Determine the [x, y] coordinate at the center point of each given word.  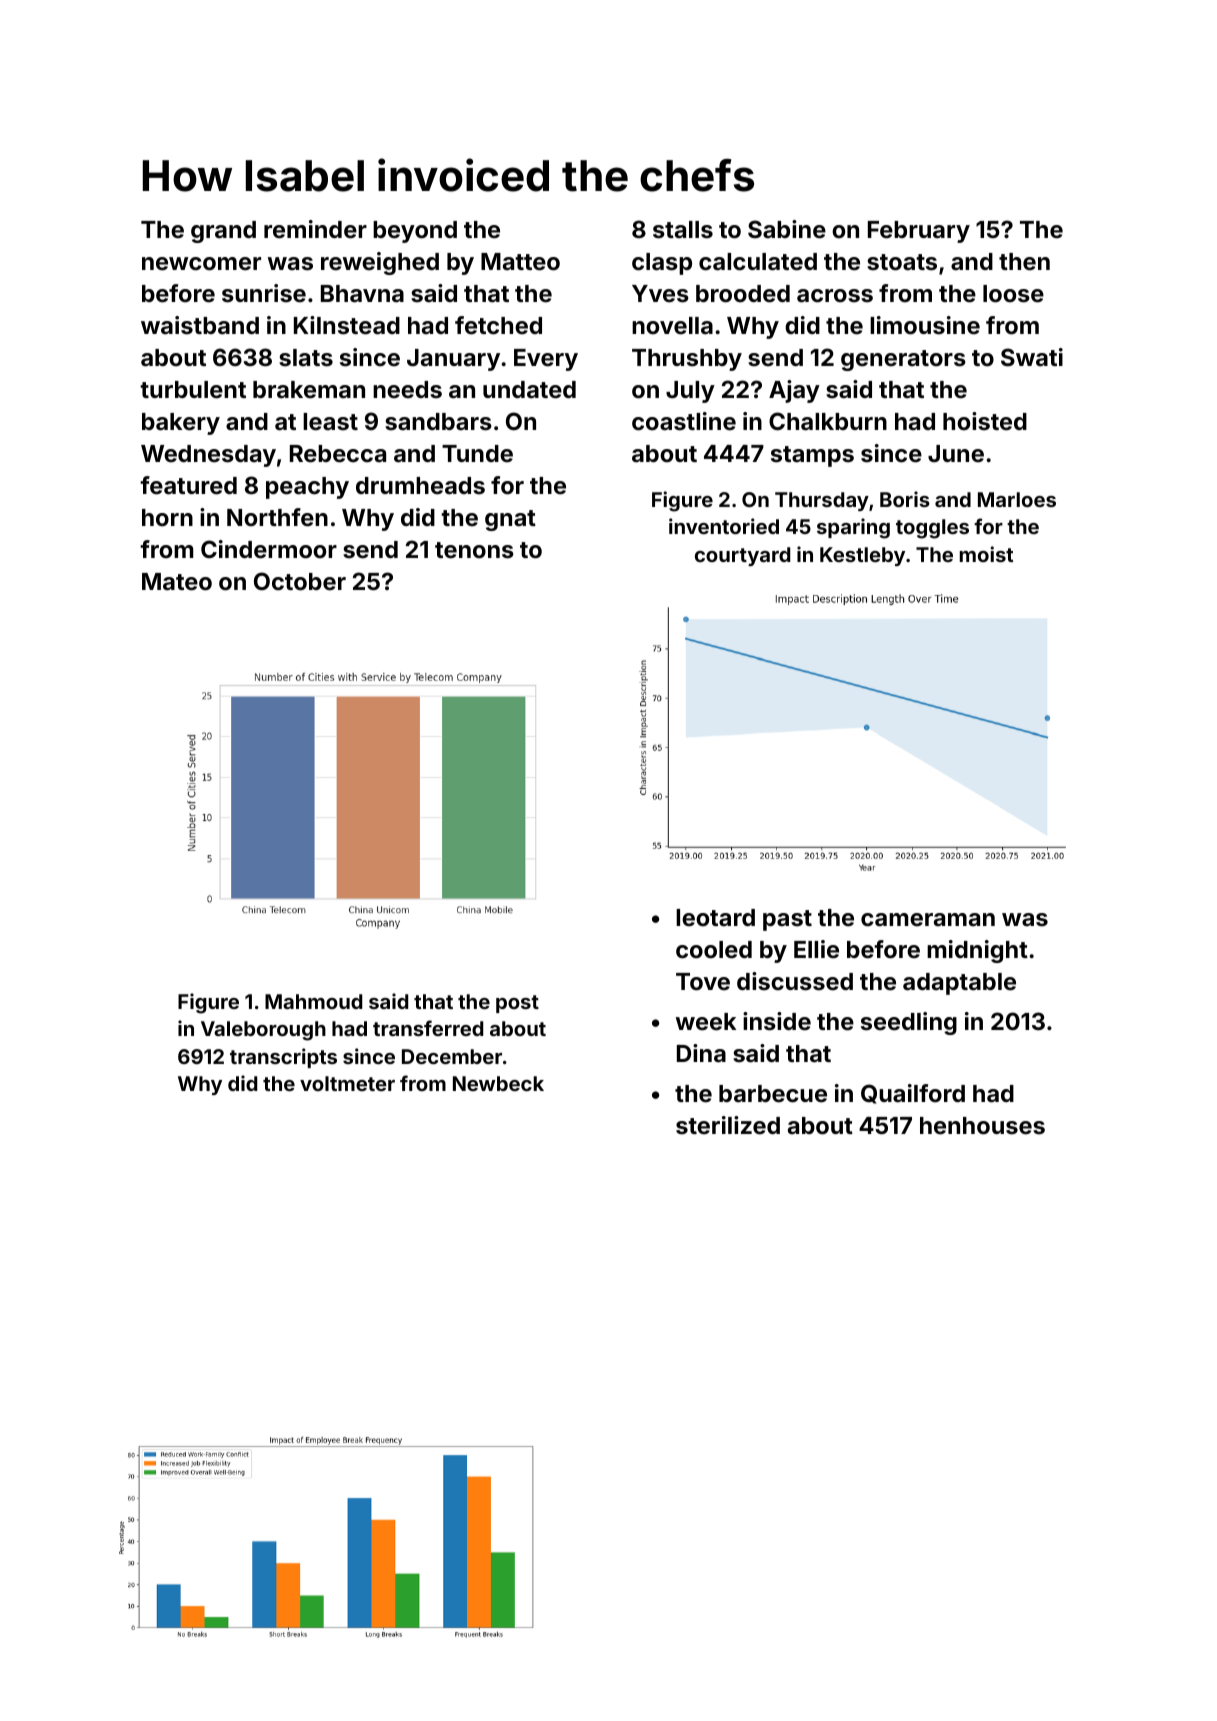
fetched [498, 325]
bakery [181, 424]
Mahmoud [313, 1001]
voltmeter [347, 1083]
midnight [977, 951]
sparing [853, 528]
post [517, 1004]
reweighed [380, 263]
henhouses [982, 1126]
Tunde [477, 453]
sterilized [728, 1125]
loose [1013, 294]
